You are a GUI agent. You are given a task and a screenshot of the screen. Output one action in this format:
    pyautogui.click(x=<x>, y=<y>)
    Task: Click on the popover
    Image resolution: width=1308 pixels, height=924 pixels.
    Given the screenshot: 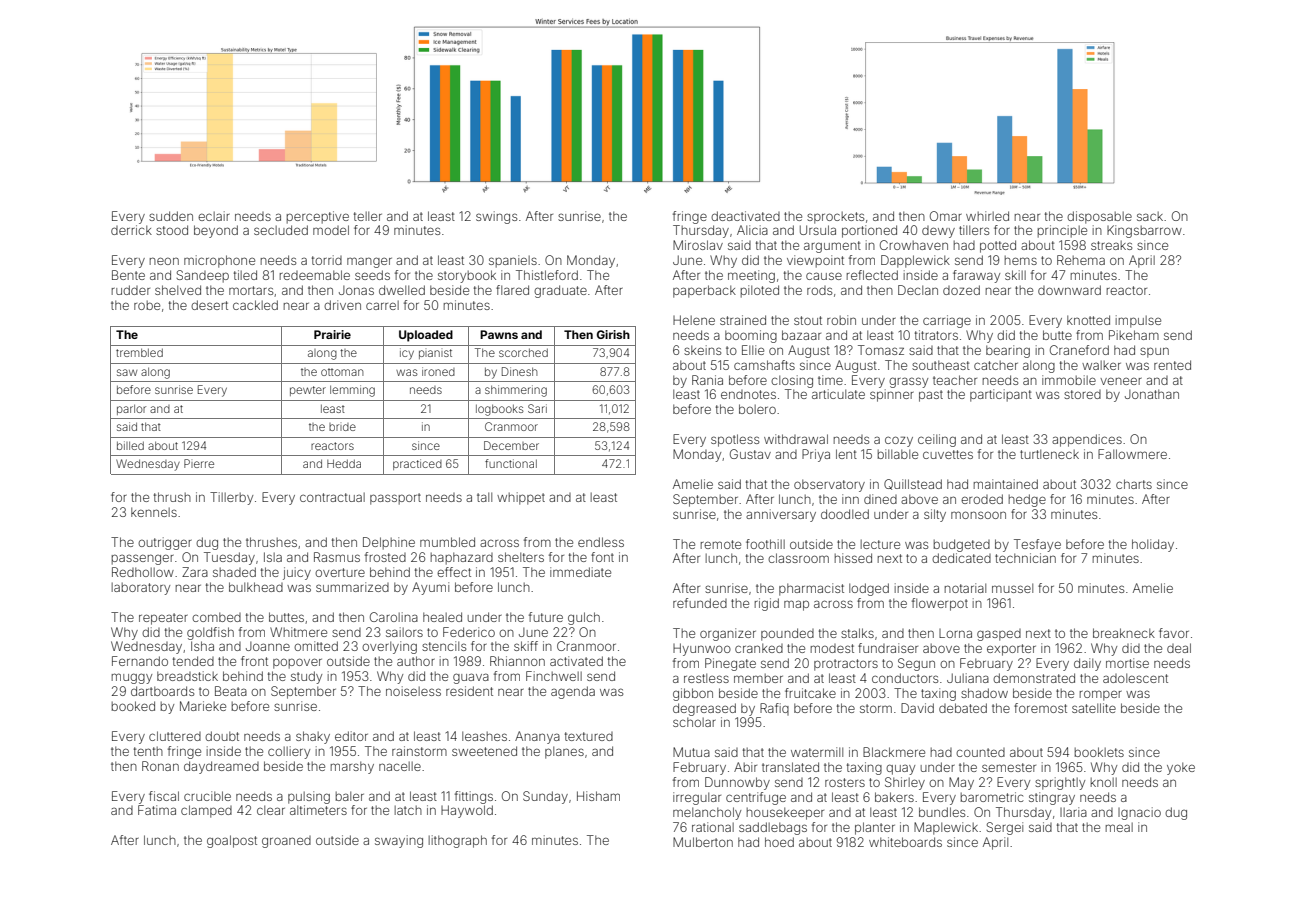 What is the action you would take?
    pyautogui.click(x=297, y=663)
